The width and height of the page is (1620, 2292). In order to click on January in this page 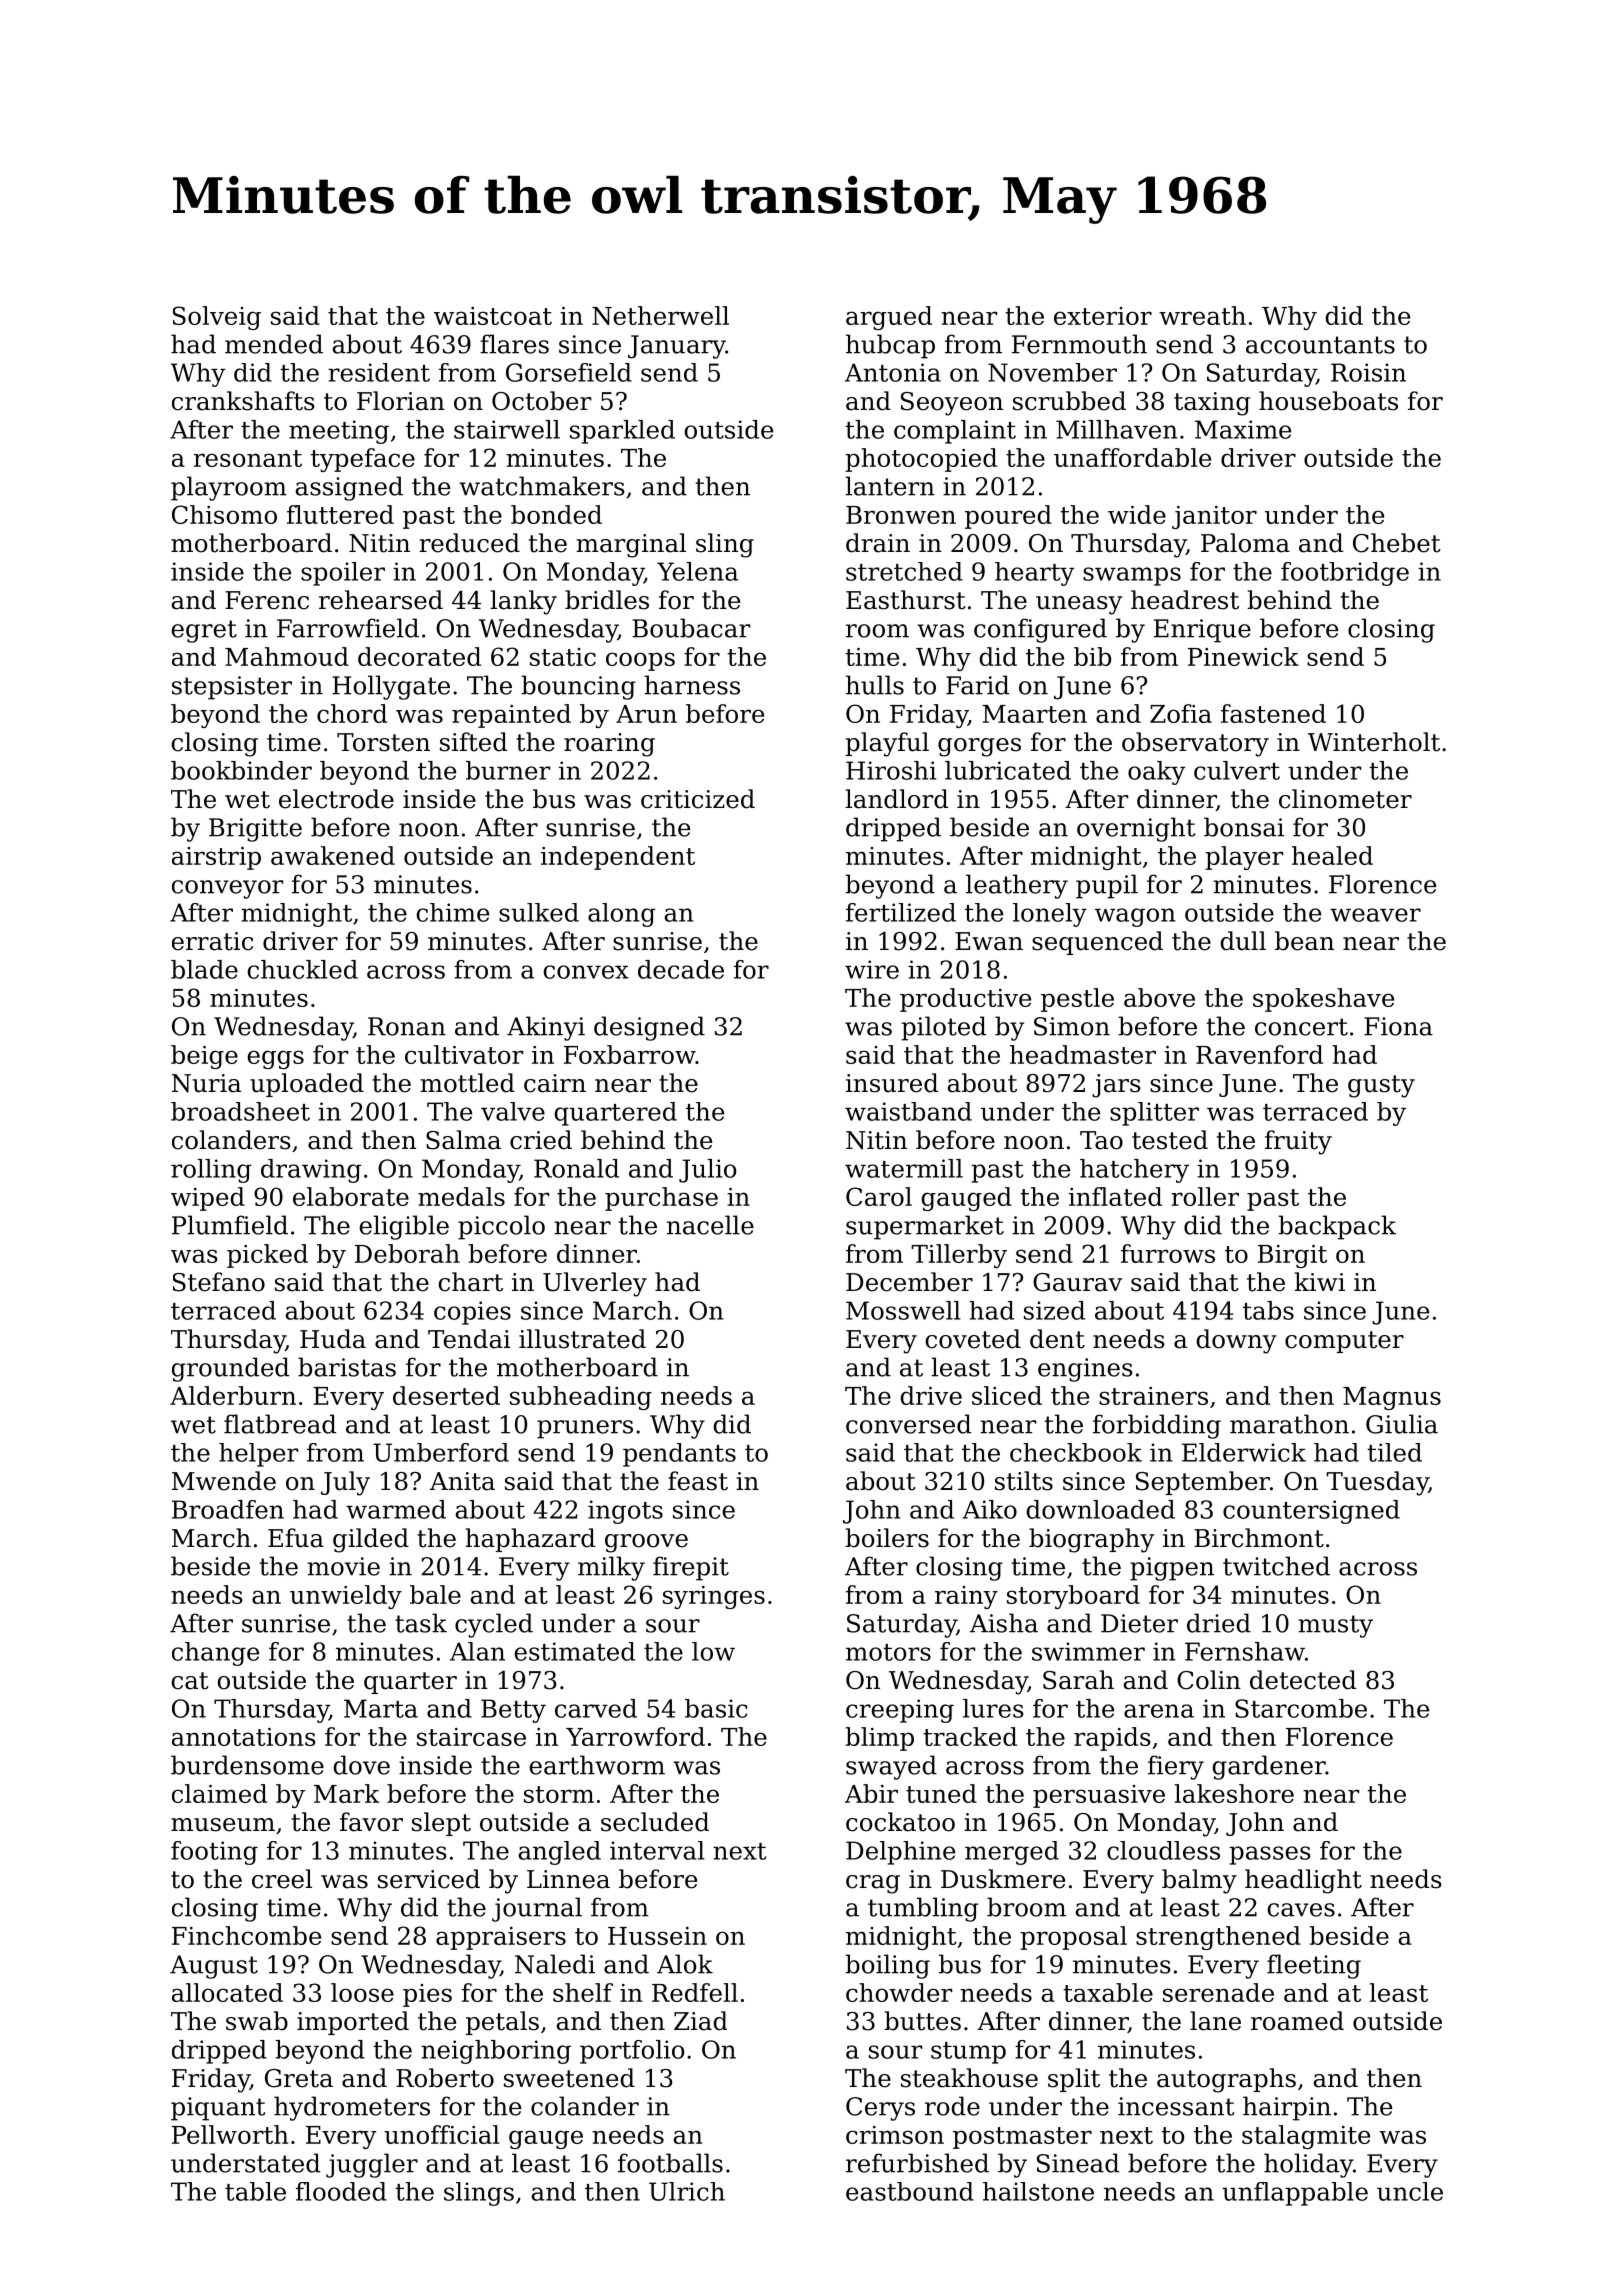, I will do `click(677, 347)`.
